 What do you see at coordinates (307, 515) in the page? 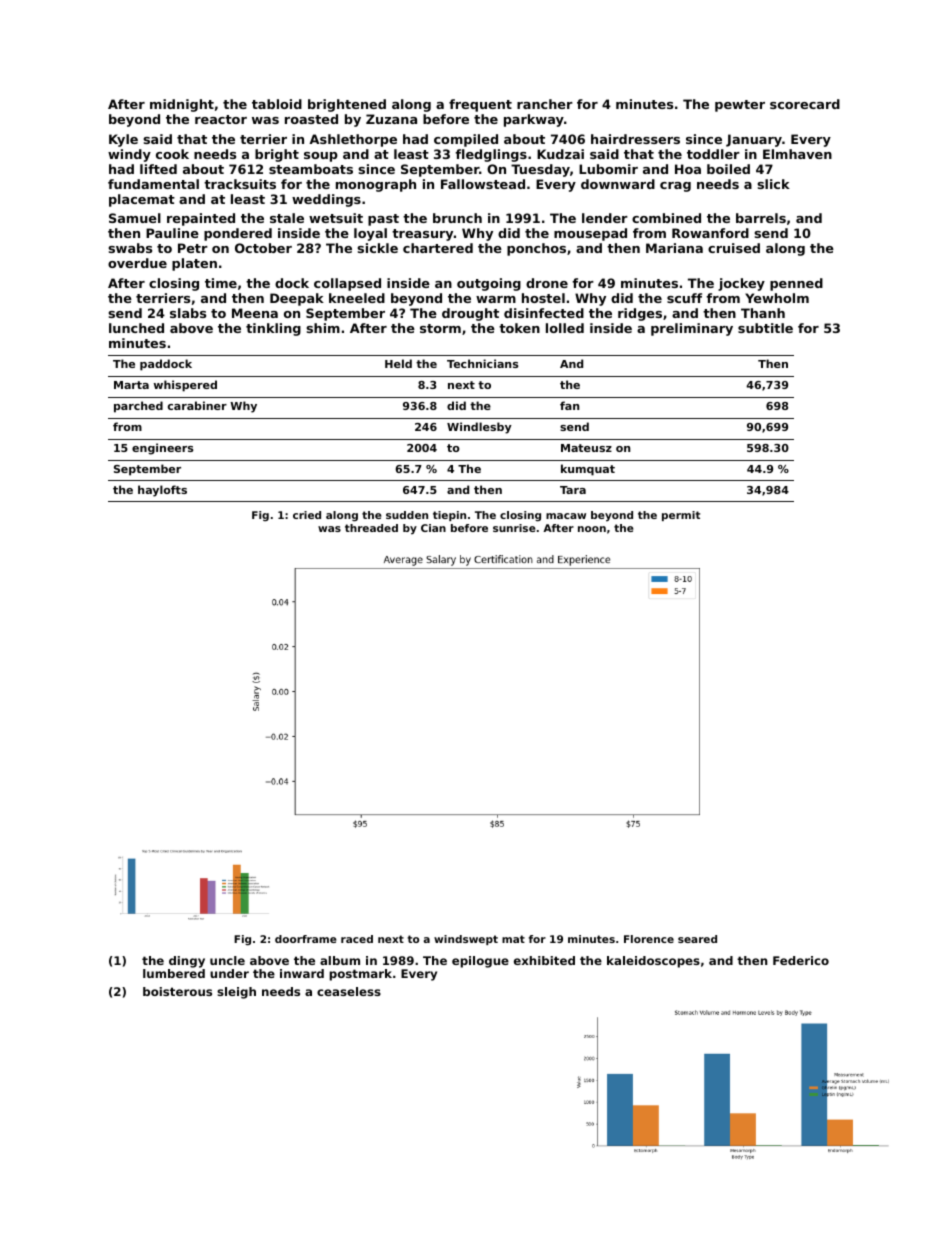
I see `cried` at bounding box center [307, 515].
